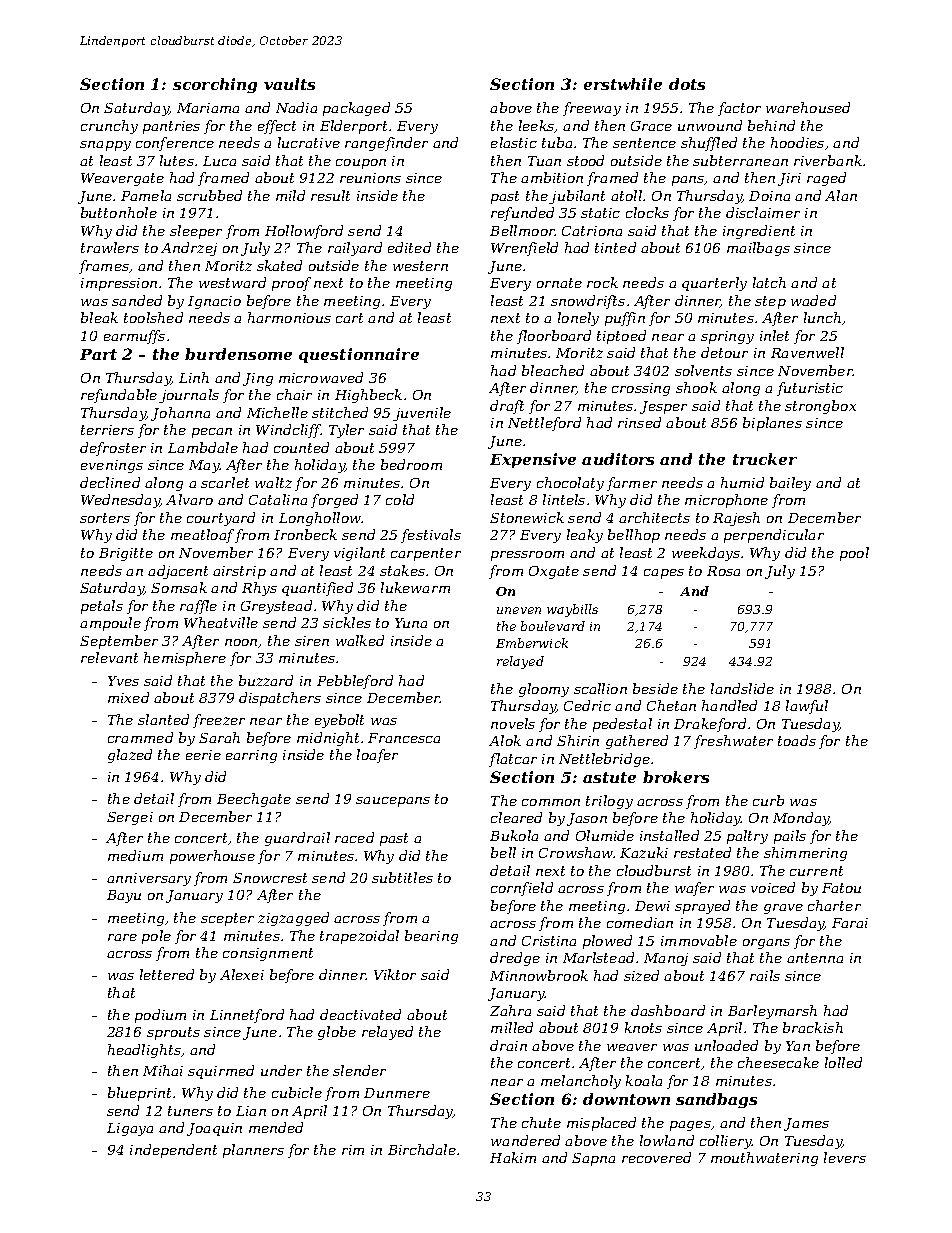 This document has width=952, height=1233. Describe the element at coordinates (253, 1151) in the document. I see `planners` at that location.
